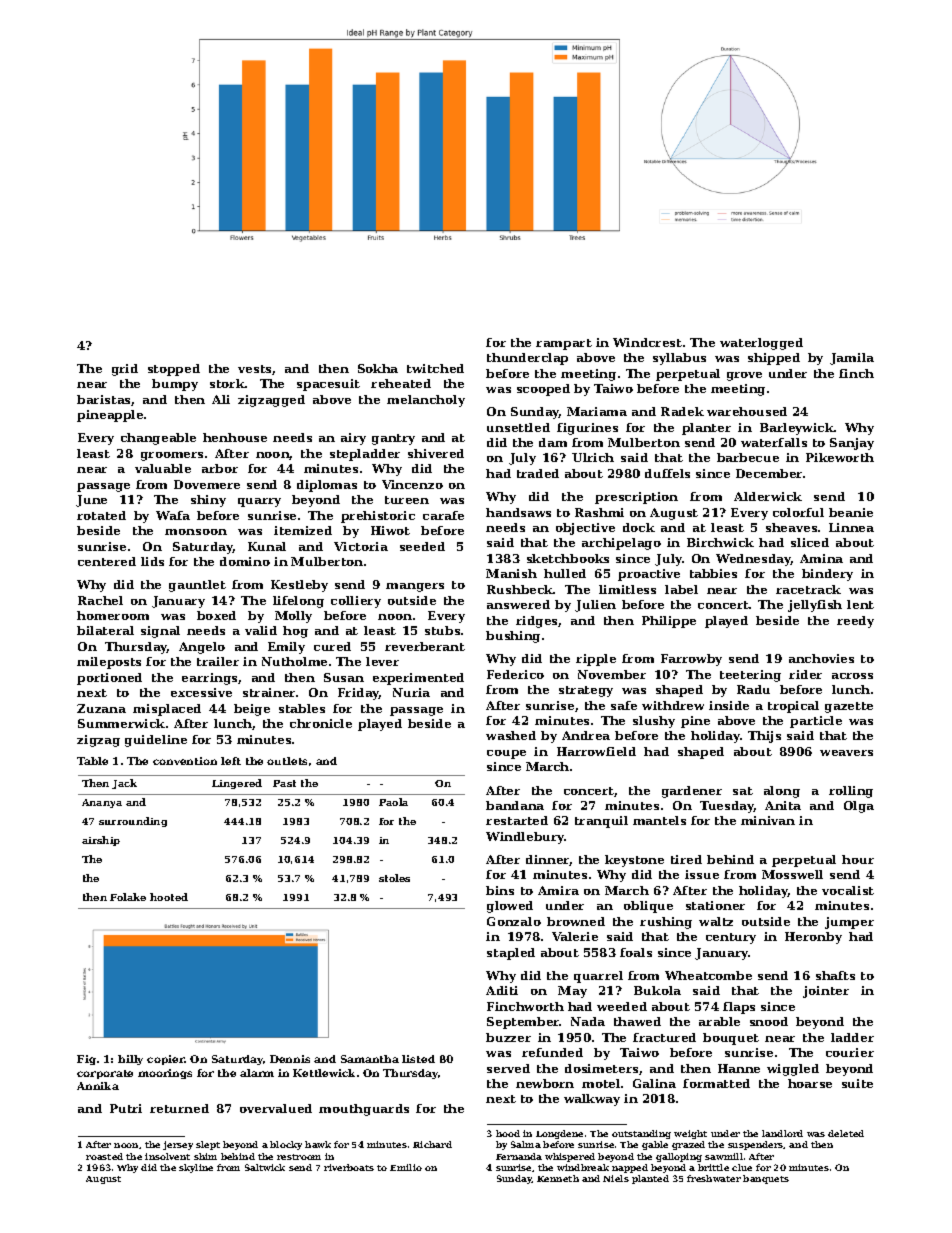  I want to click on stopped, so click(174, 370).
